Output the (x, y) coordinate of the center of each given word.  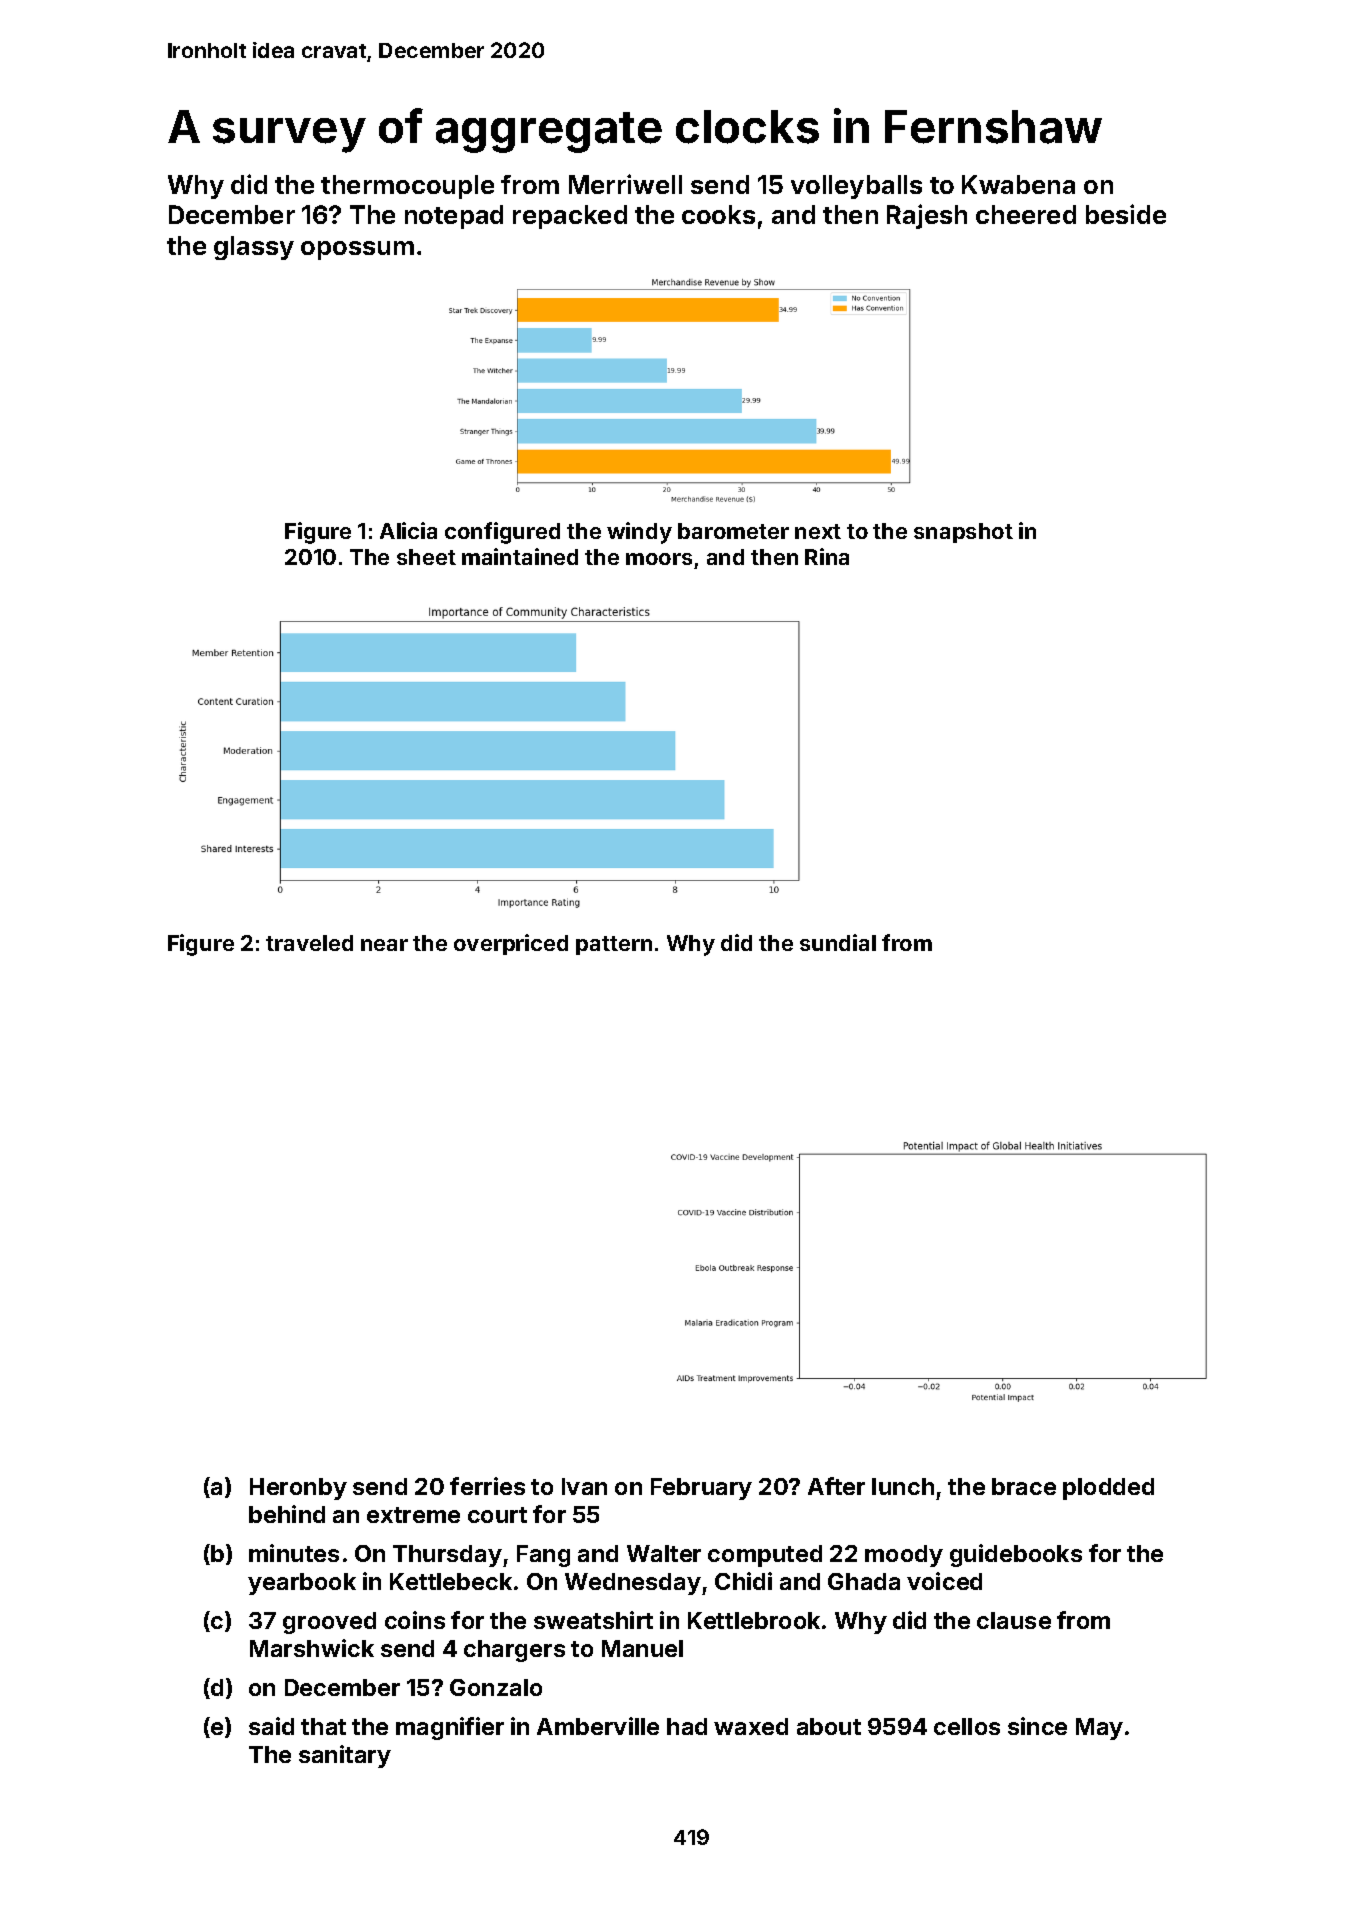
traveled (309, 943)
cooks (718, 214)
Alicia (408, 530)
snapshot (963, 533)
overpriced (511, 944)
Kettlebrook (754, 1620)
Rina (827, 556)
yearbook (302, 1584)
